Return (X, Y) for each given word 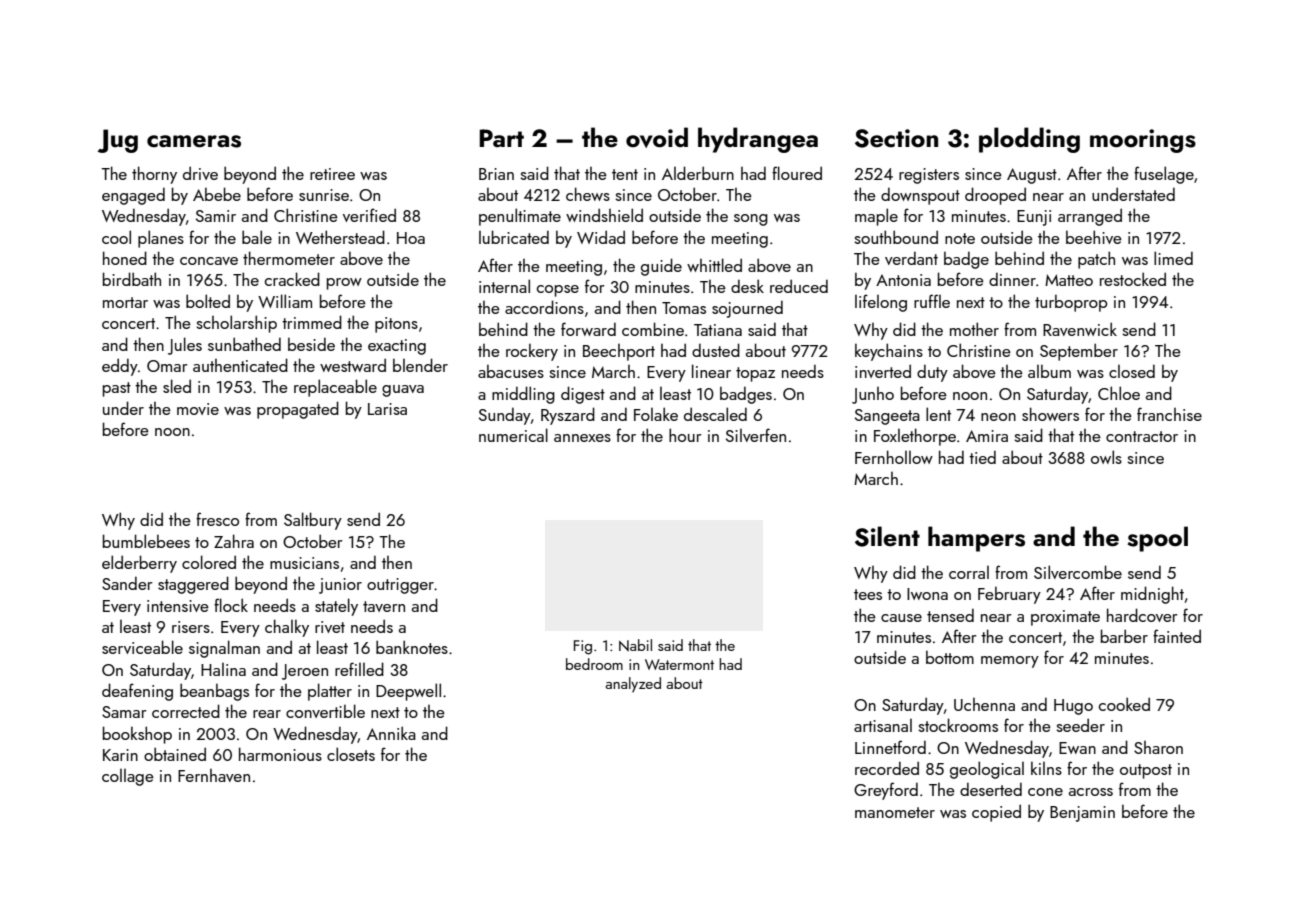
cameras (194, 141)
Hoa (411, 238)
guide (661, 267)
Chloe (1119, 393)
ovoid (657, 137)
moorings (1143, 141)
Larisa (387, 409)
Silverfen (756, 435)
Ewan (1077, 748)
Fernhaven (214, 775)
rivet (330, 627)
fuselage (1164, 175)
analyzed (633, 685)
